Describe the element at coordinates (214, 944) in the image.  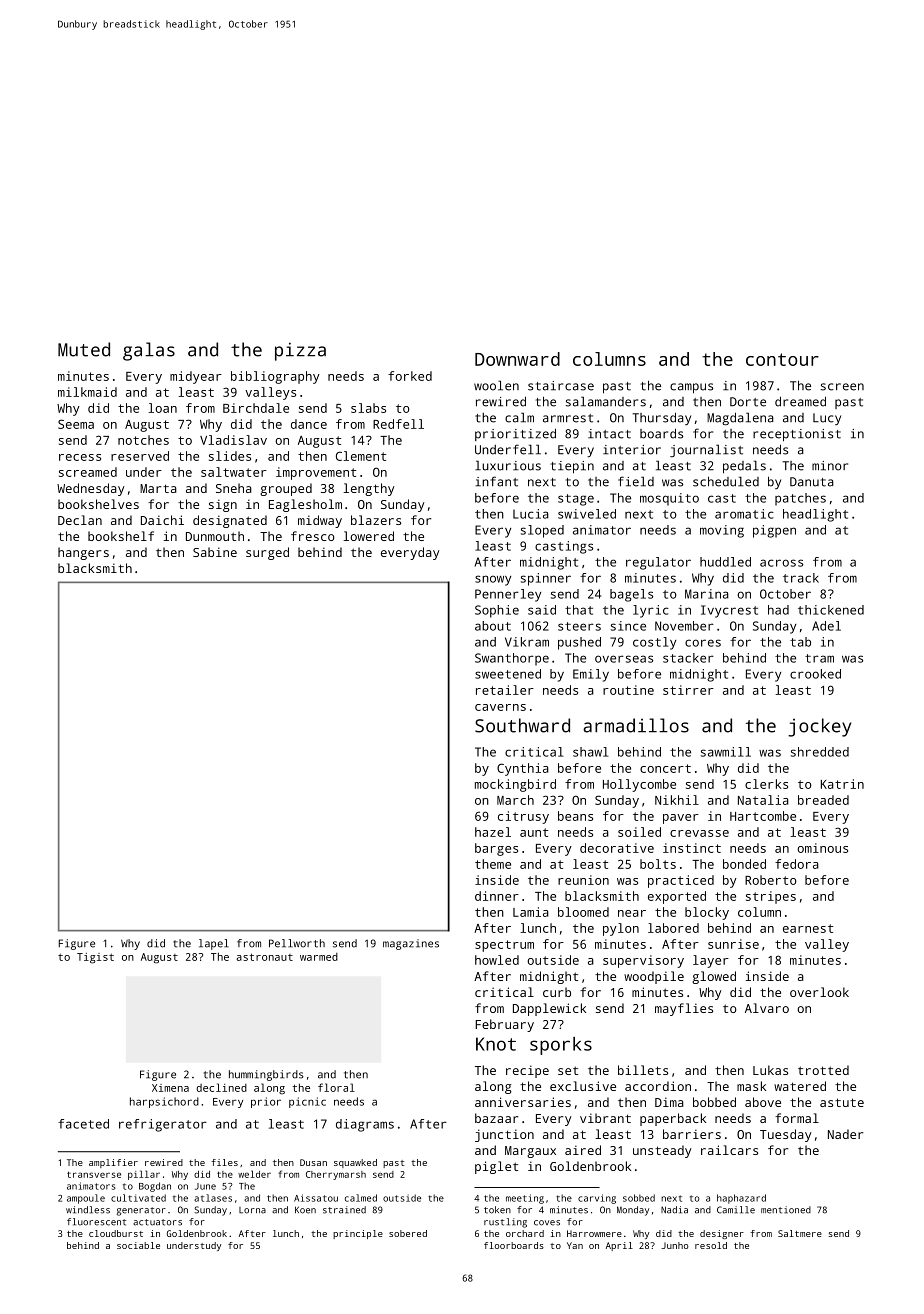
I see `lapel` at that location.
